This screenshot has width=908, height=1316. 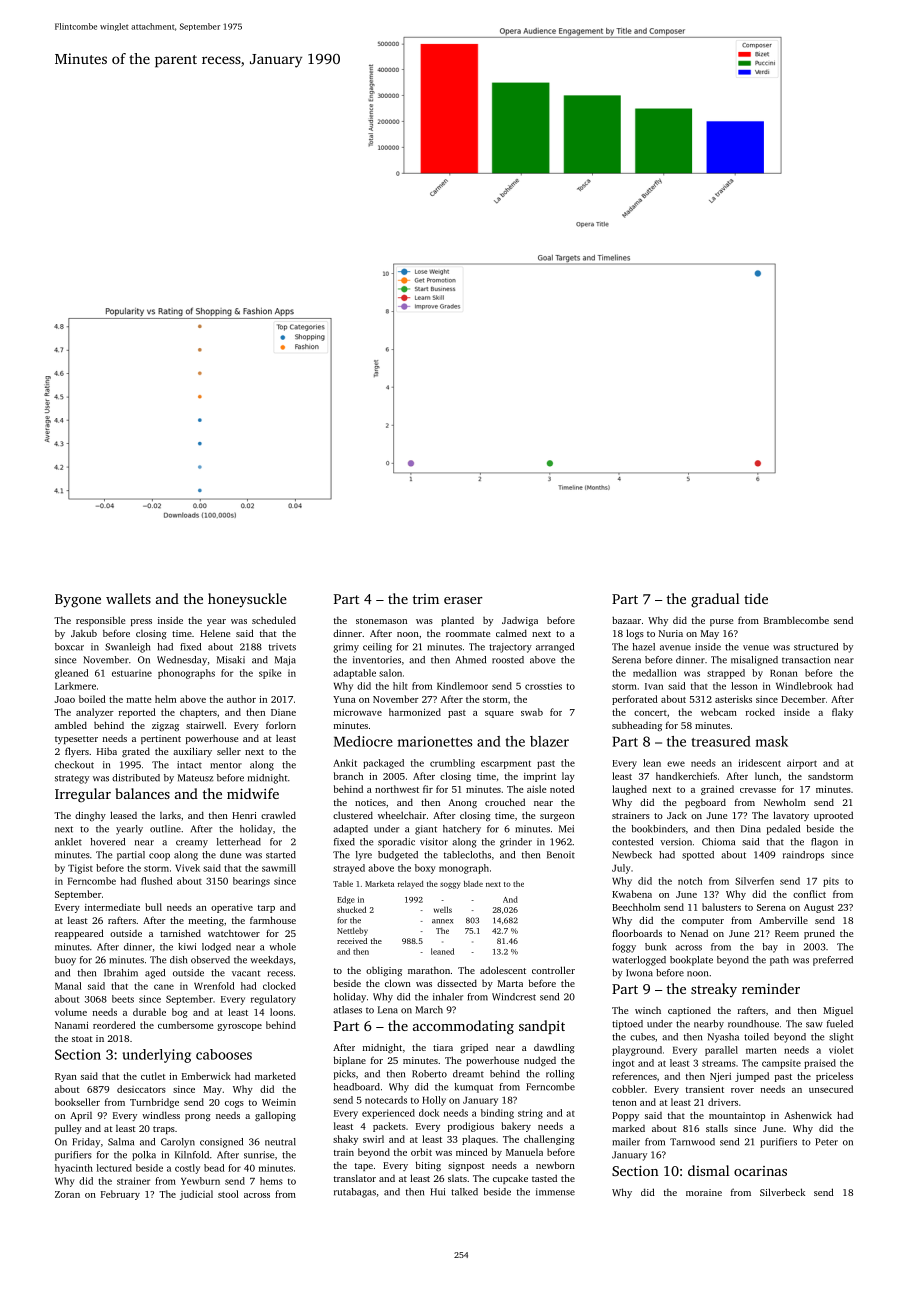 What do you see at coordinates (505, 802) in the screenshot?
I see `crouched` at bounding box center [505, 802].
